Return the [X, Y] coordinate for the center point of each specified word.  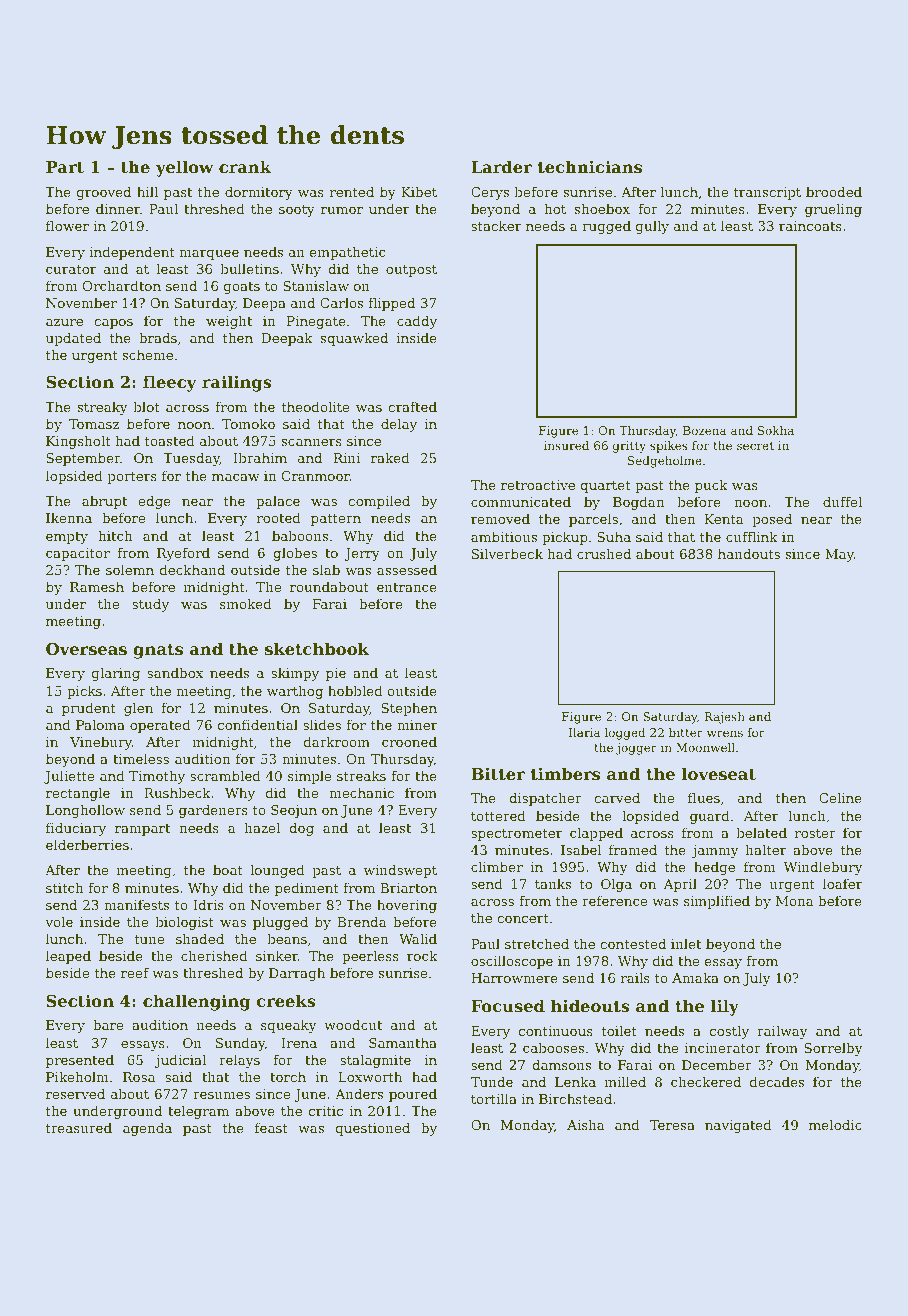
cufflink [752, 536]
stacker [496, 225]
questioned [373, 1129]
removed [500, 518]
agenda [147, 1129]
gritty [629, 447]
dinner [118, 208]
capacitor [78, 554]
